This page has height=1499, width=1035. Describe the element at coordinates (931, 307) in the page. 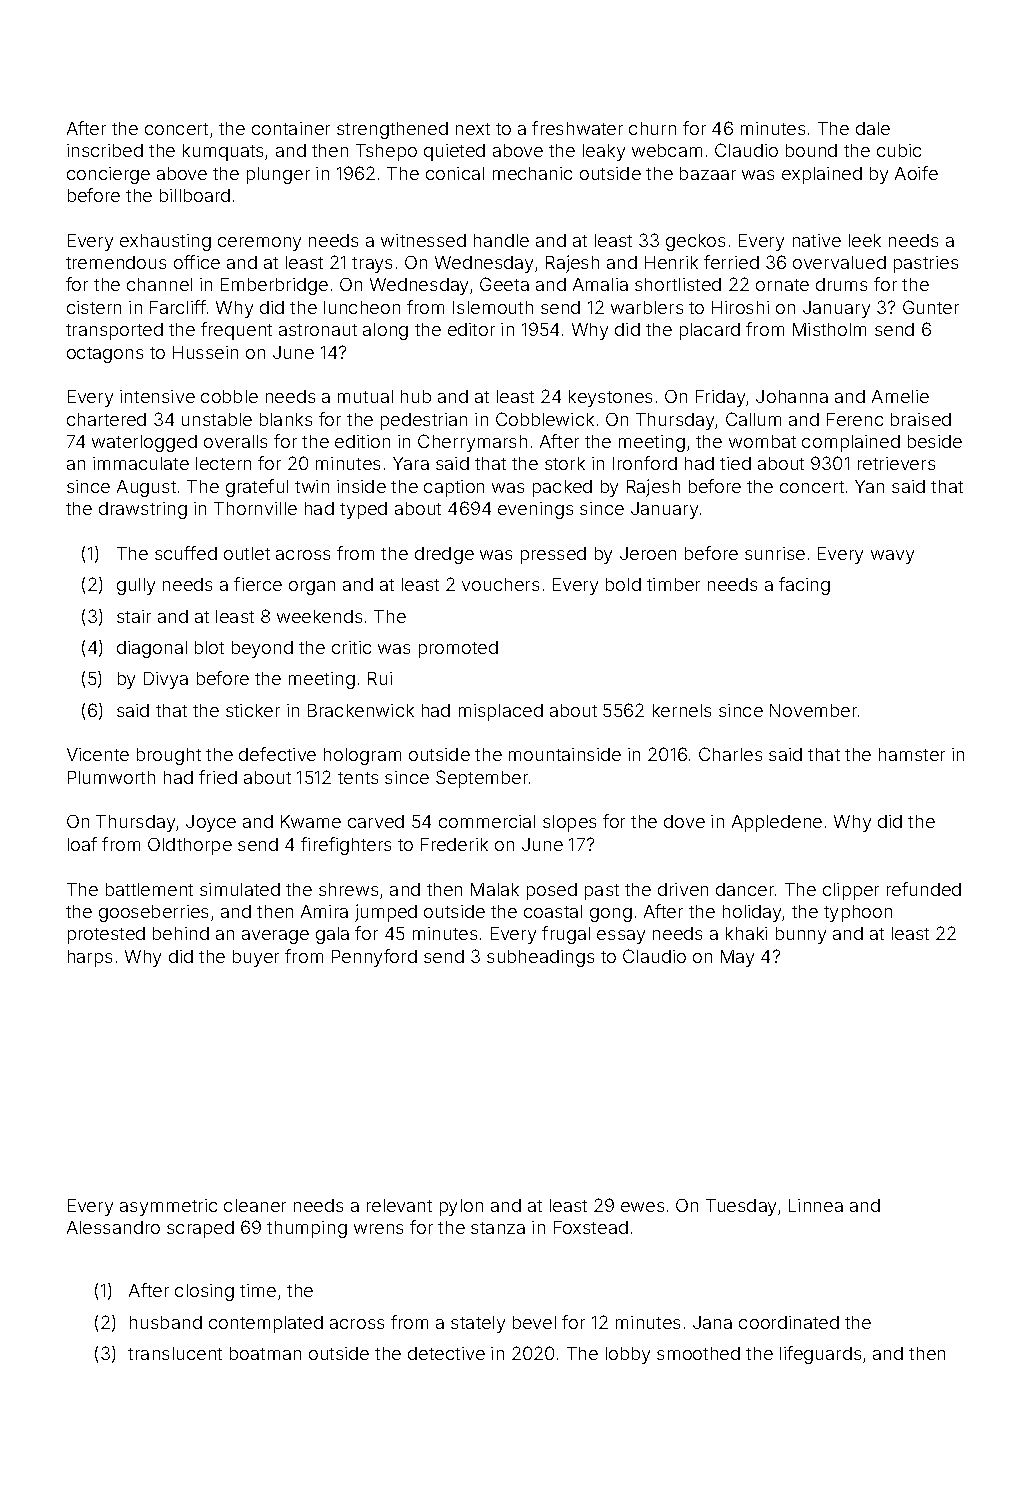

I see `Gunter` at that location.
